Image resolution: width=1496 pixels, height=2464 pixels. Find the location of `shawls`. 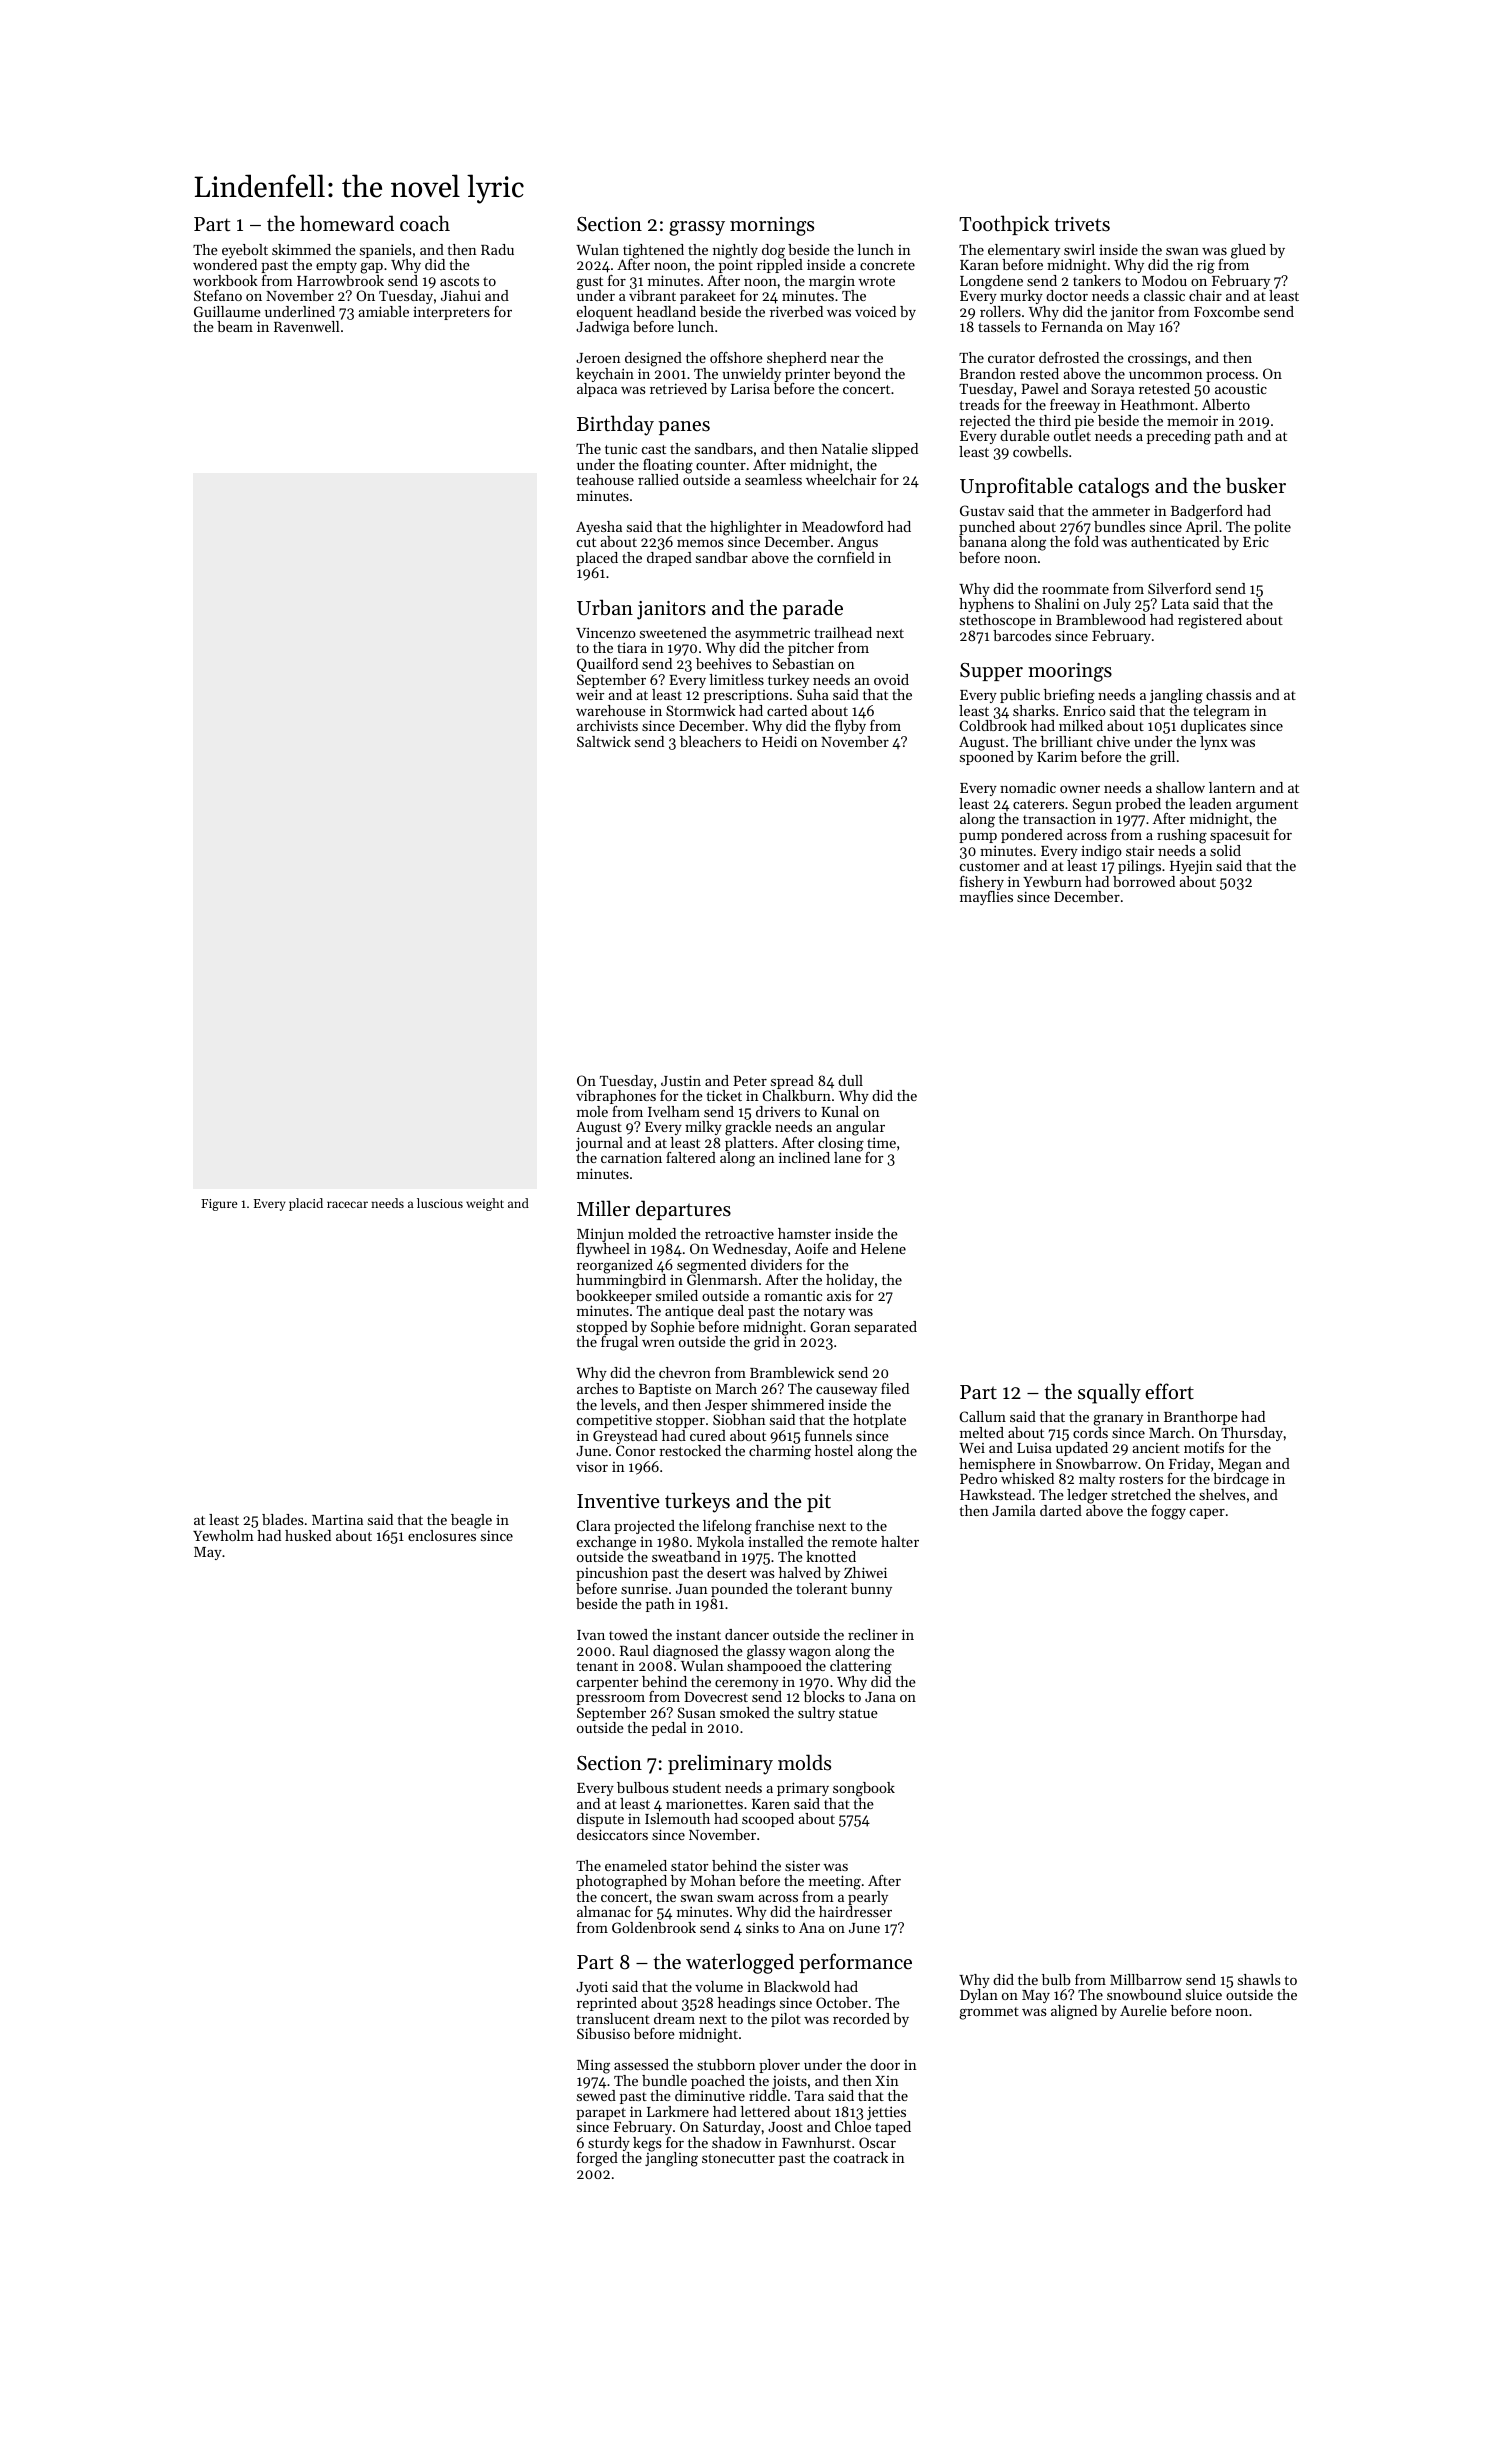

shawls is located at coordinates (1259, 1979).
